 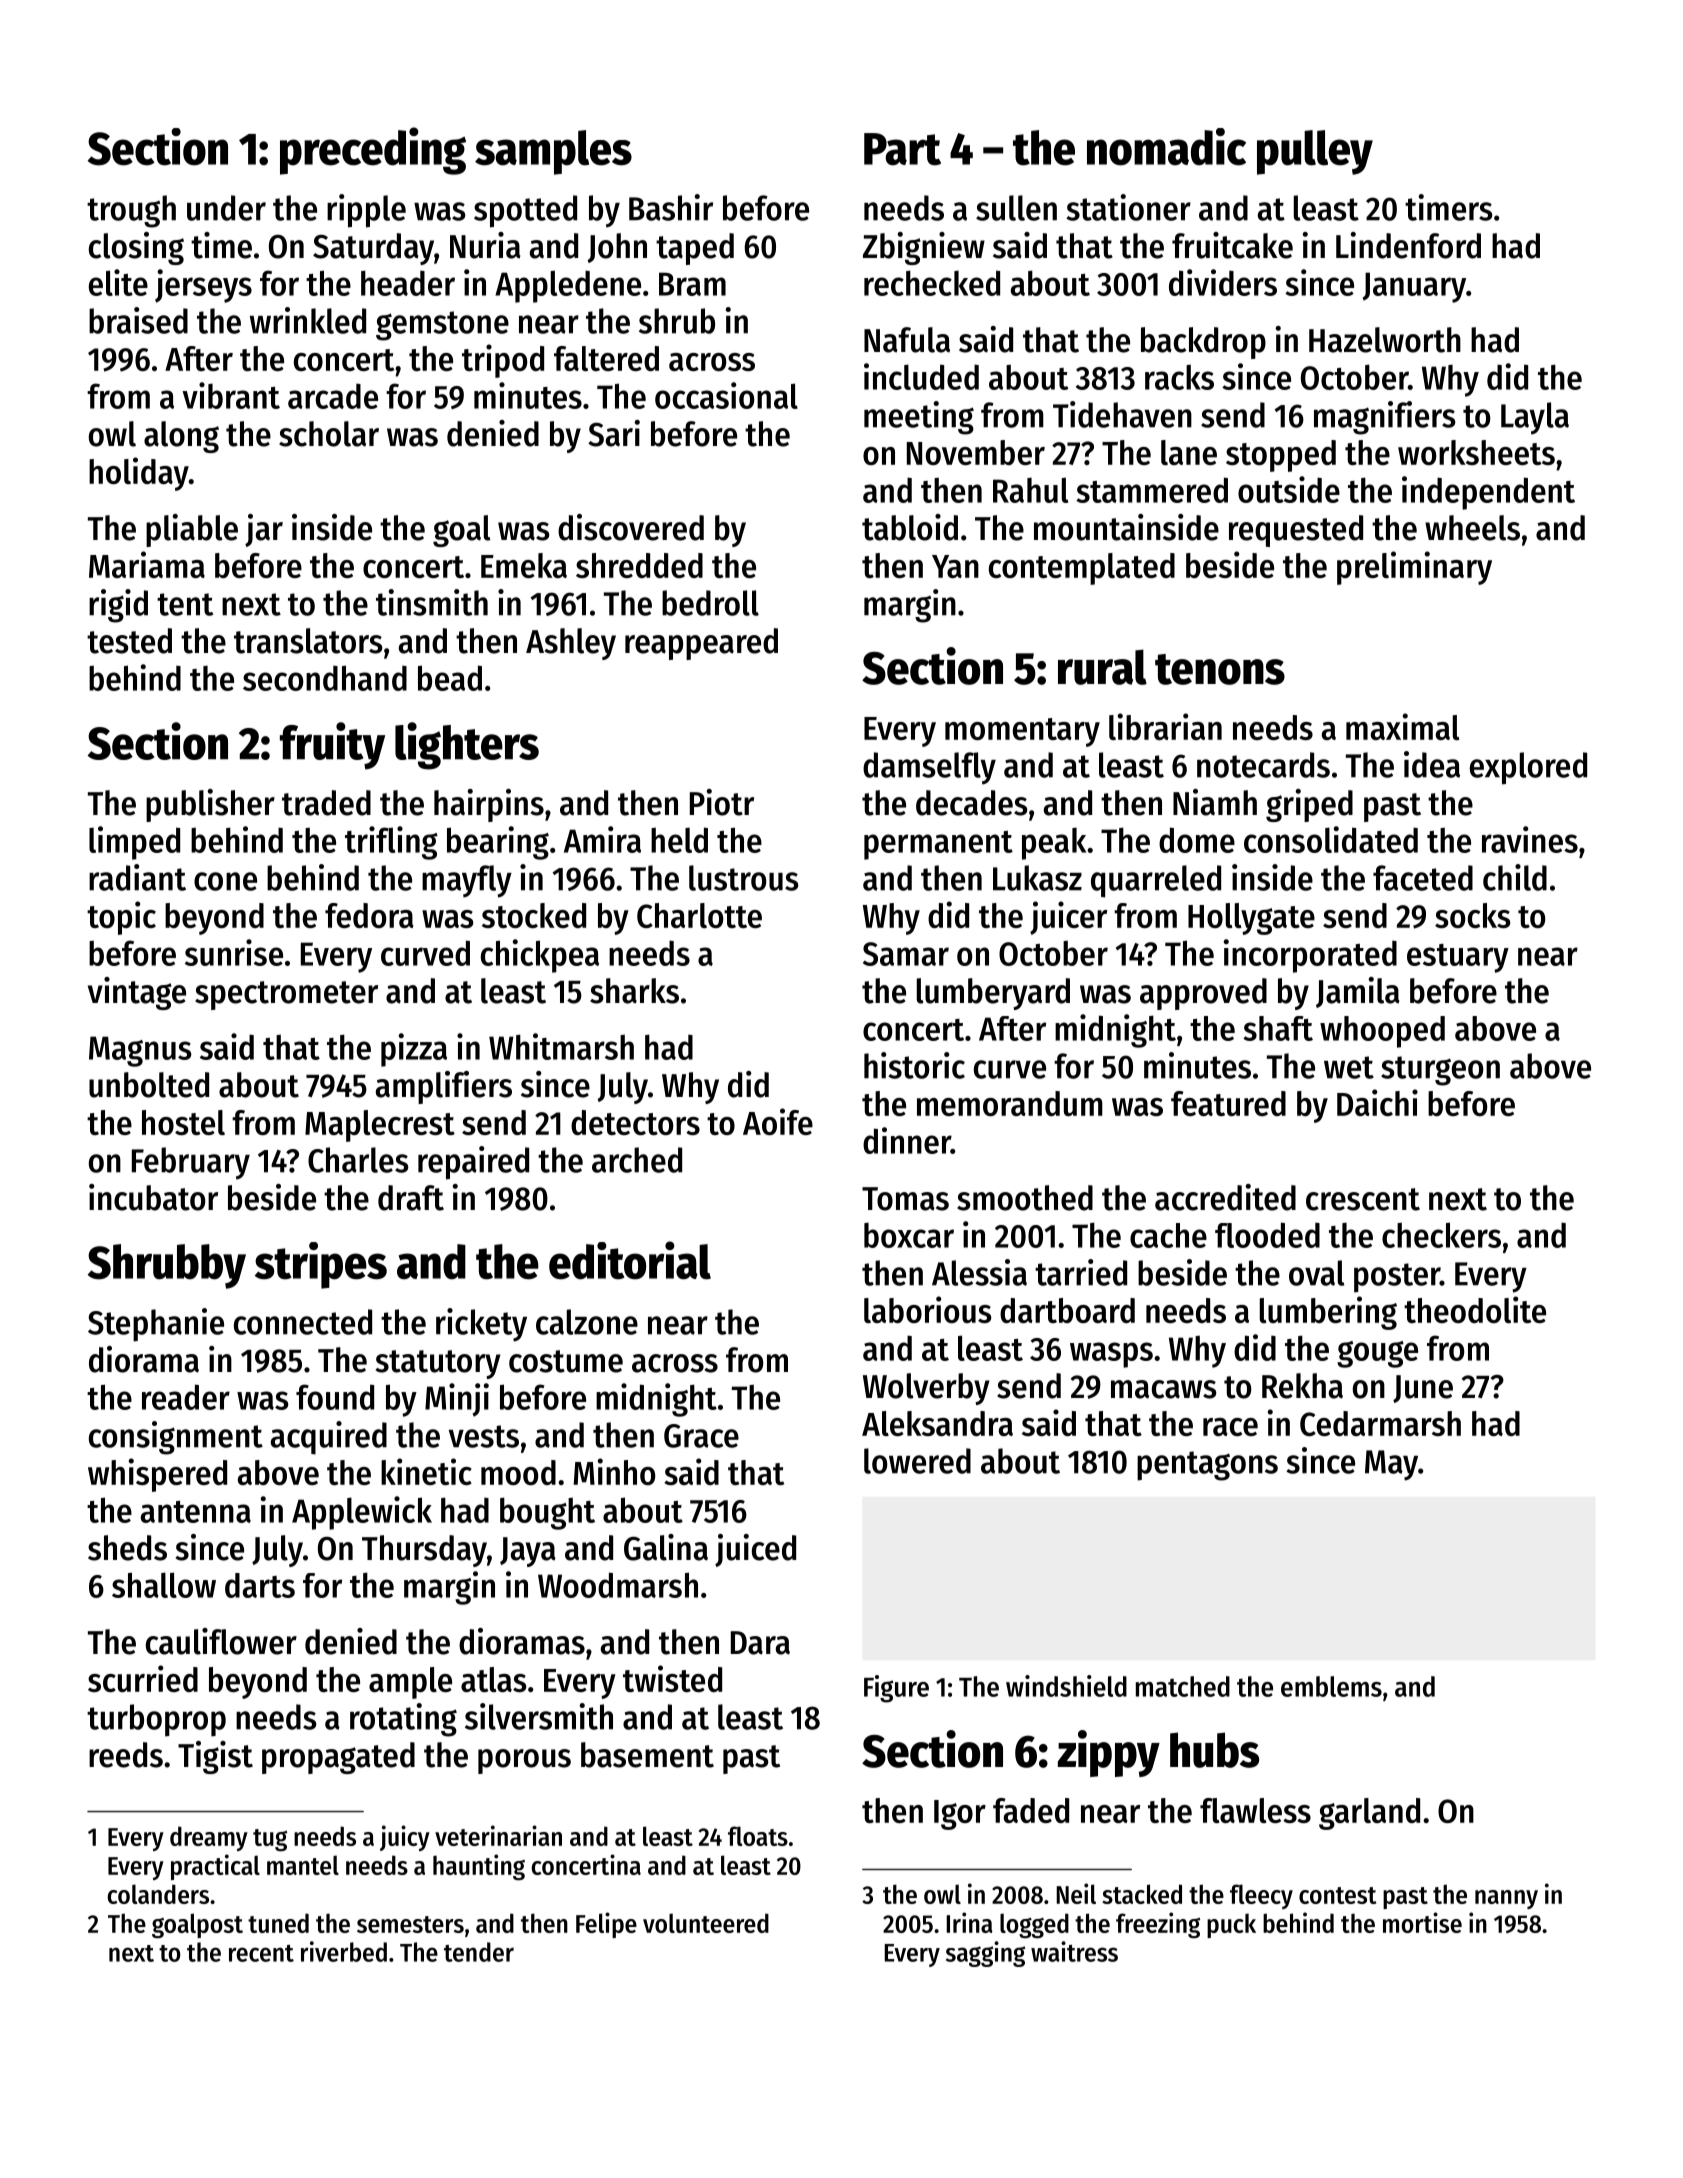 I want to click on puck, so click(x=1231, y=1925).
